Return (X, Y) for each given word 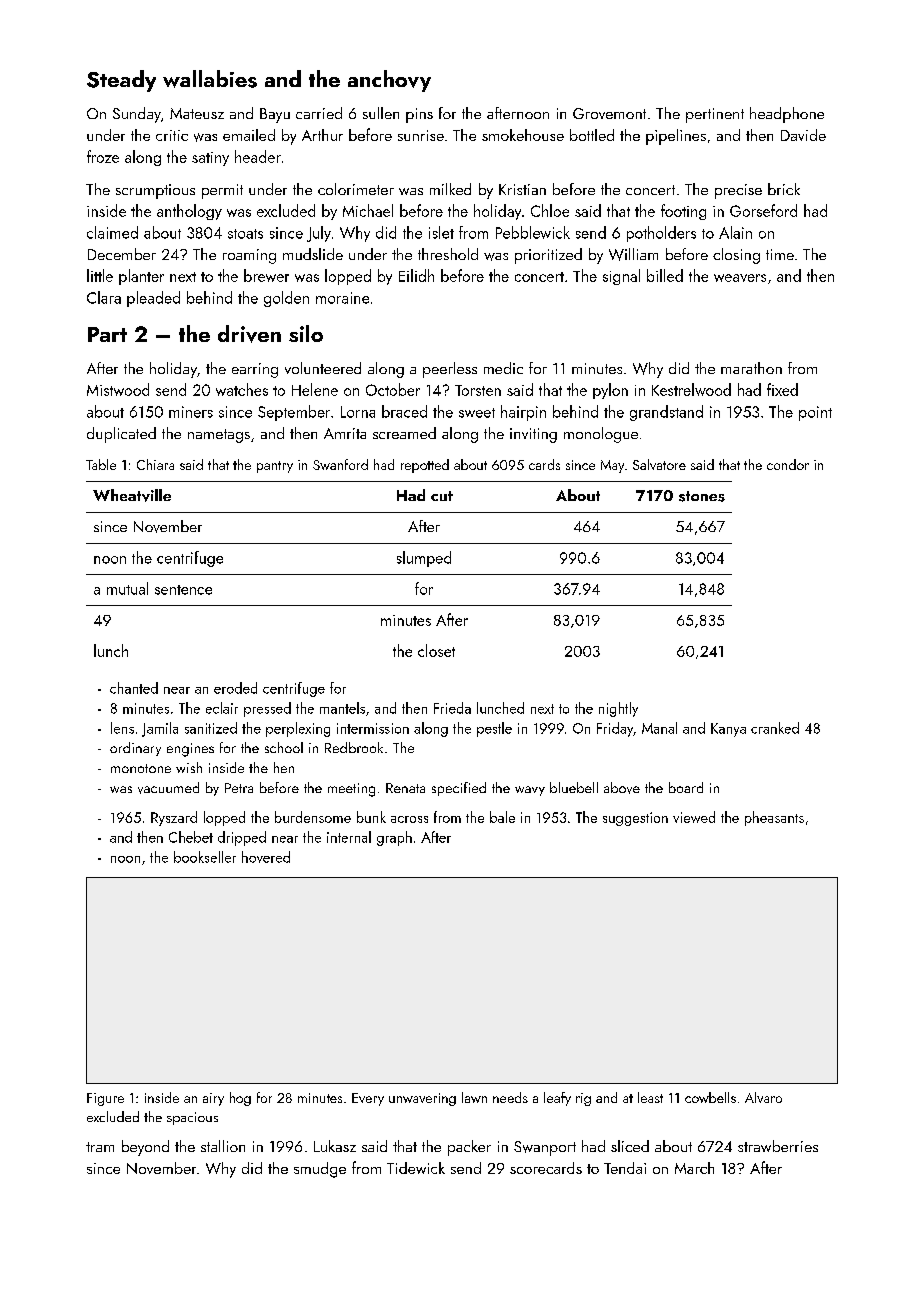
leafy (557, 1099)
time (780, 254)
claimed (112, 232)
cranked (775, 728)
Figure (105, 1099)
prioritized (548, 256)
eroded (235, 688)
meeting (351, 790)
